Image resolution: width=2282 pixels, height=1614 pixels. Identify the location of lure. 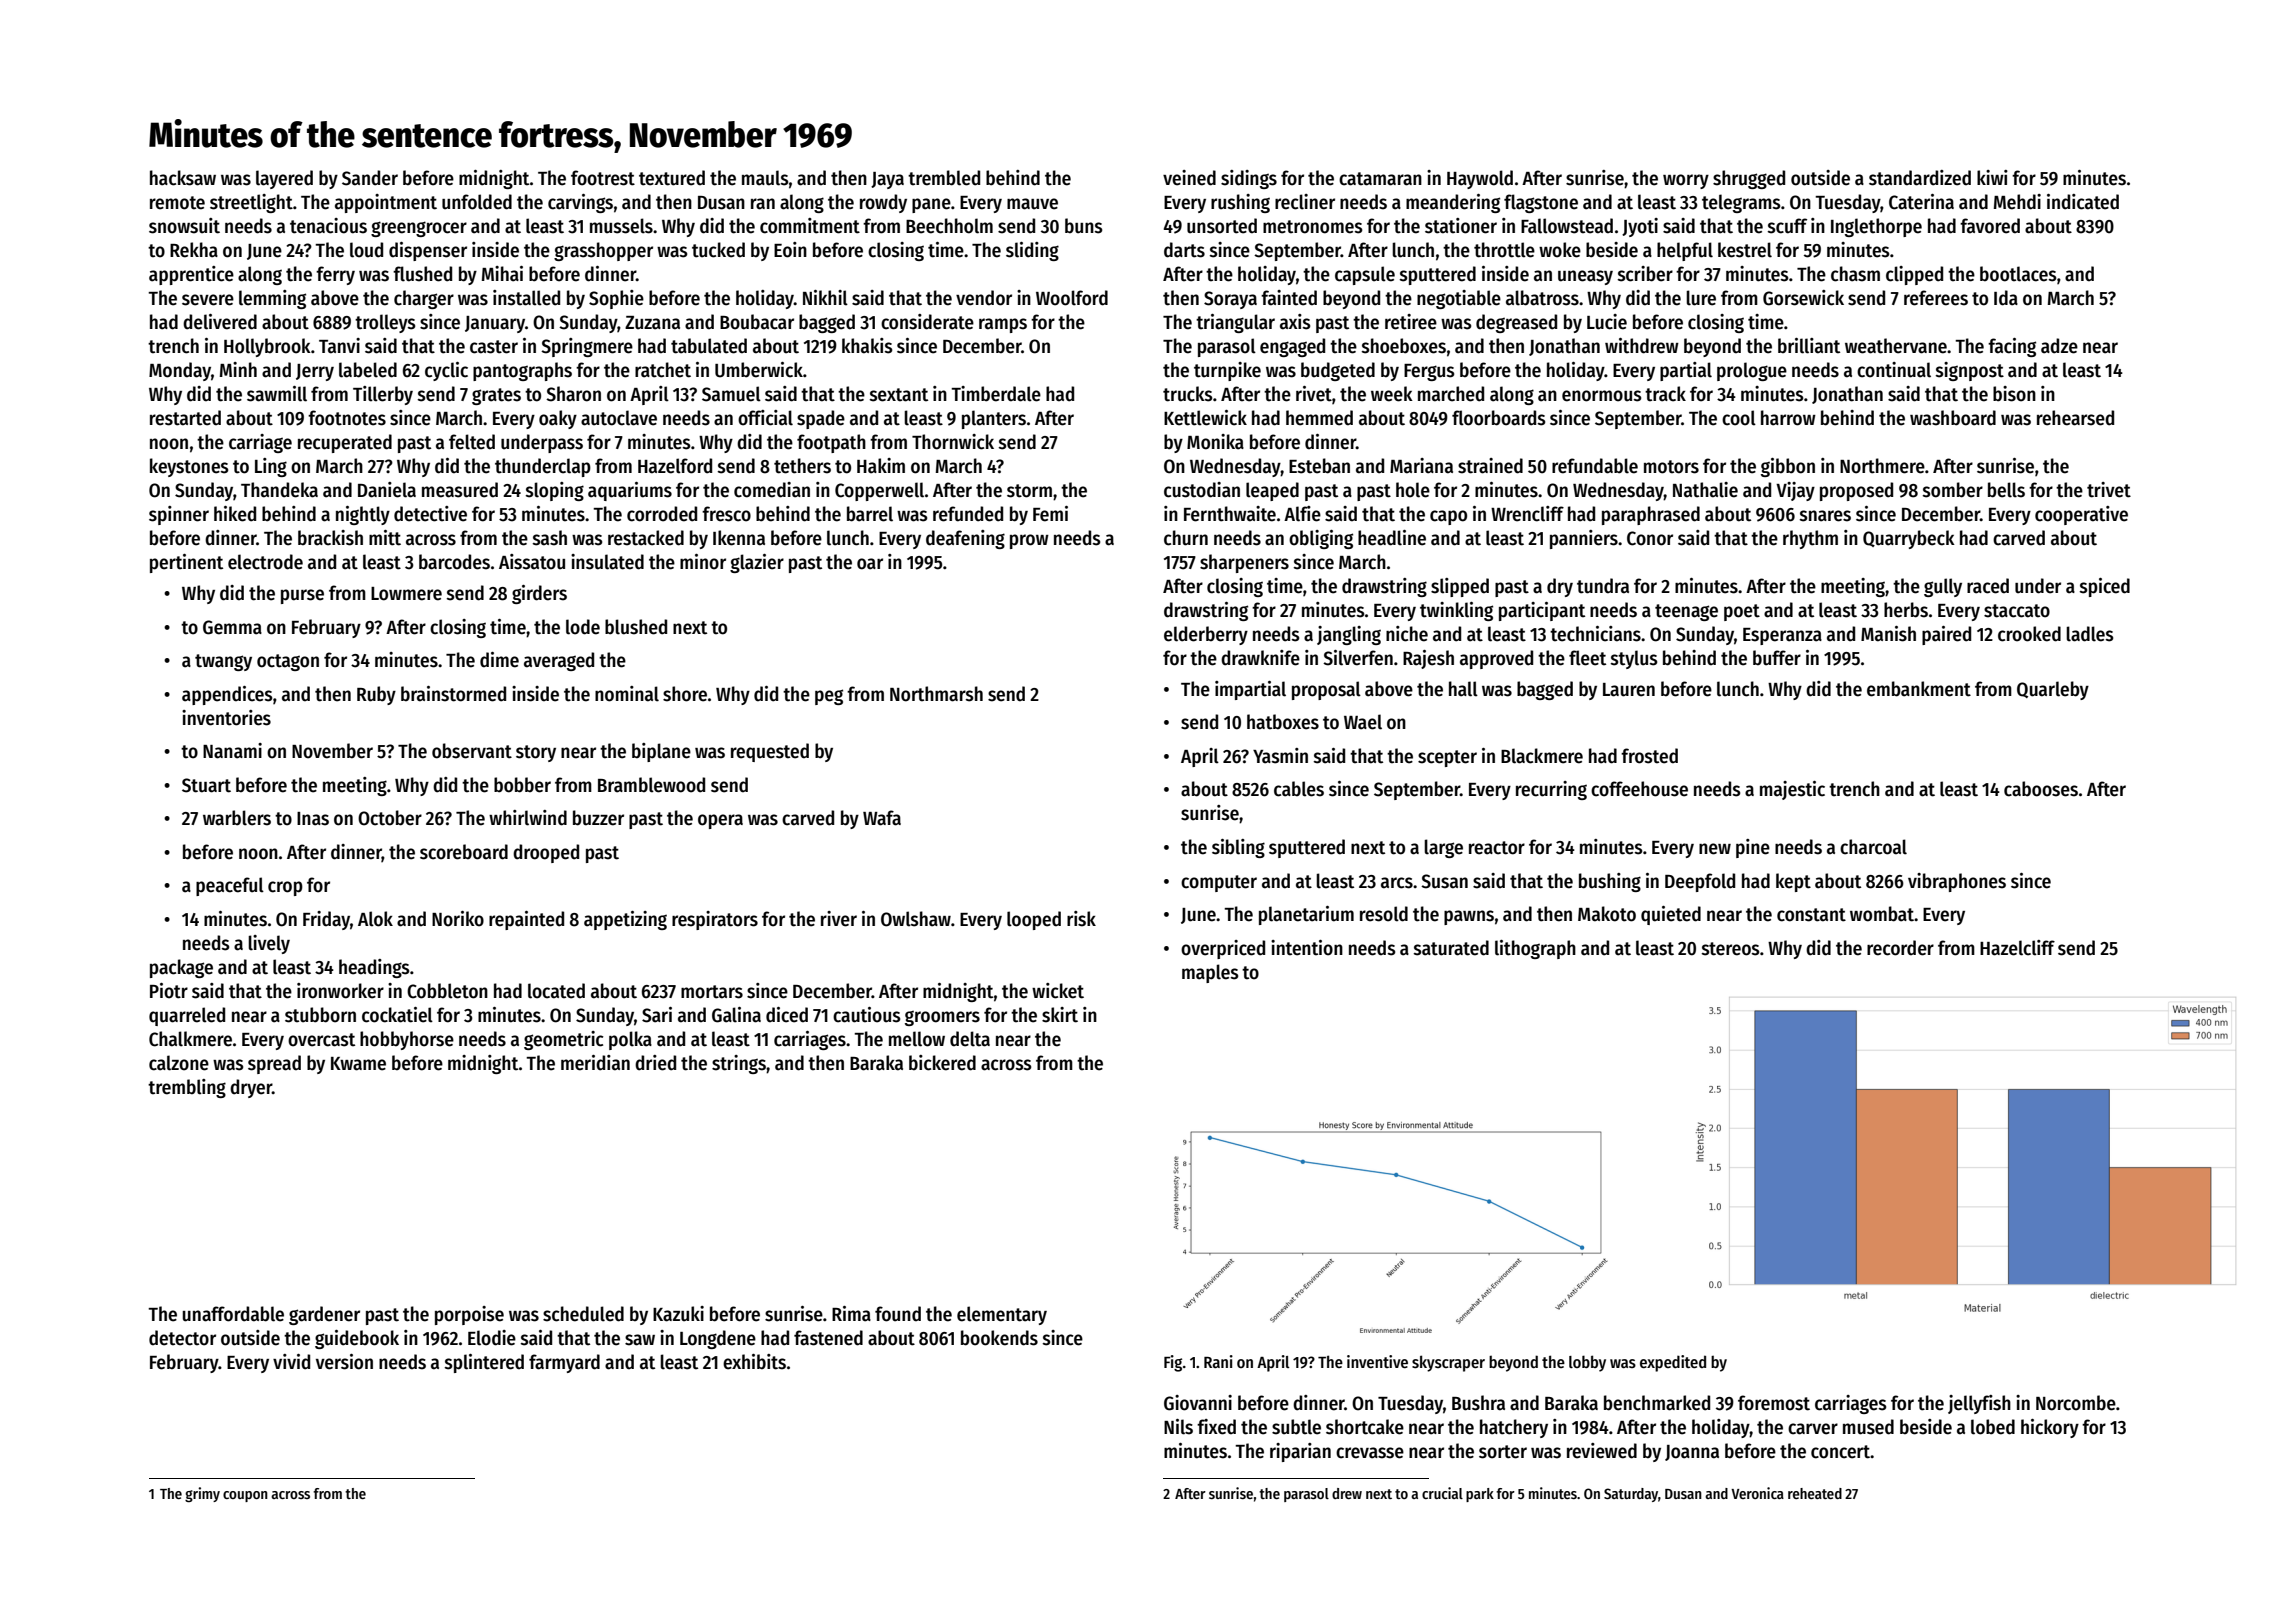
(1701, 298).
